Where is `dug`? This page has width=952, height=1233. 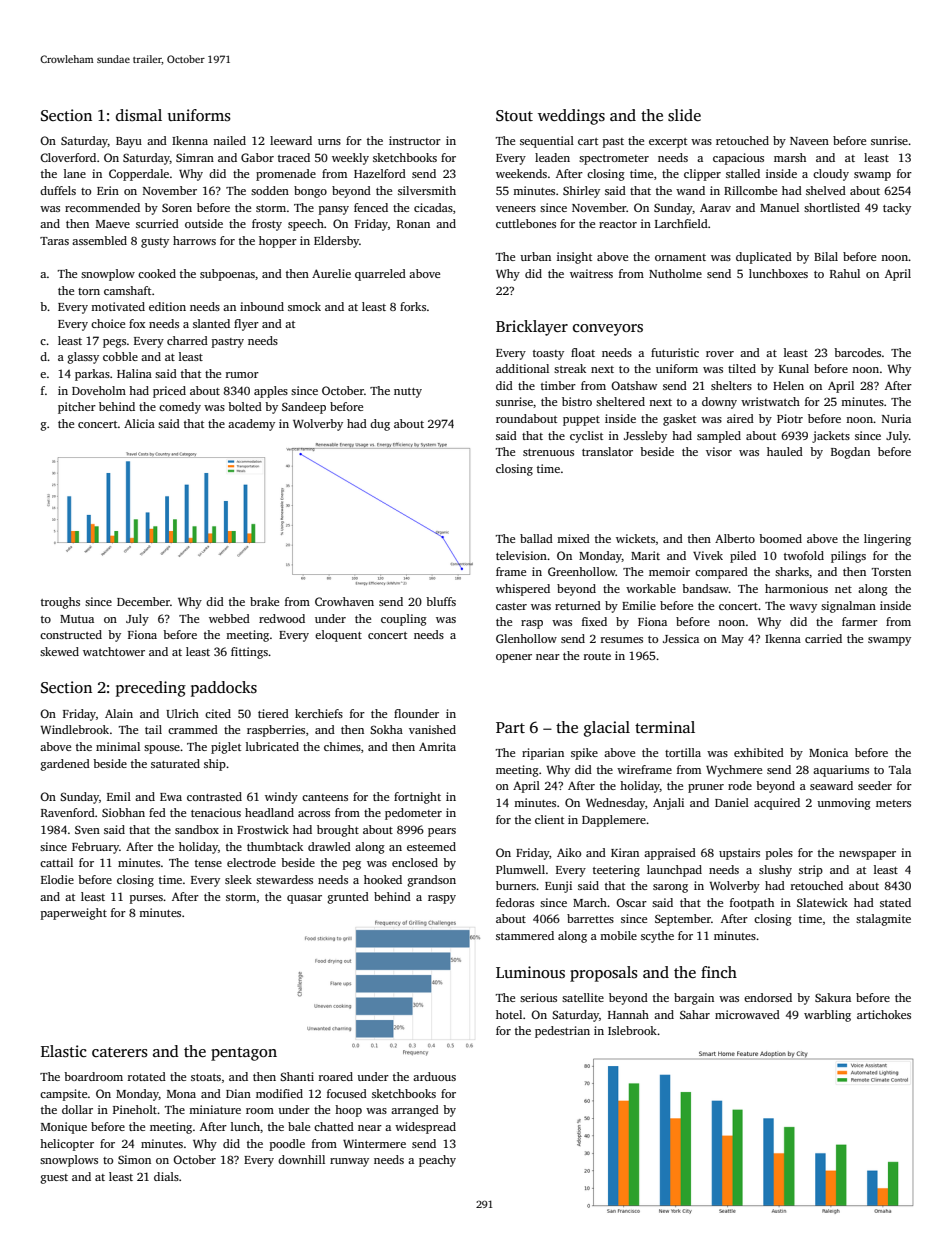
dug is located at coordinates (380, 425).
